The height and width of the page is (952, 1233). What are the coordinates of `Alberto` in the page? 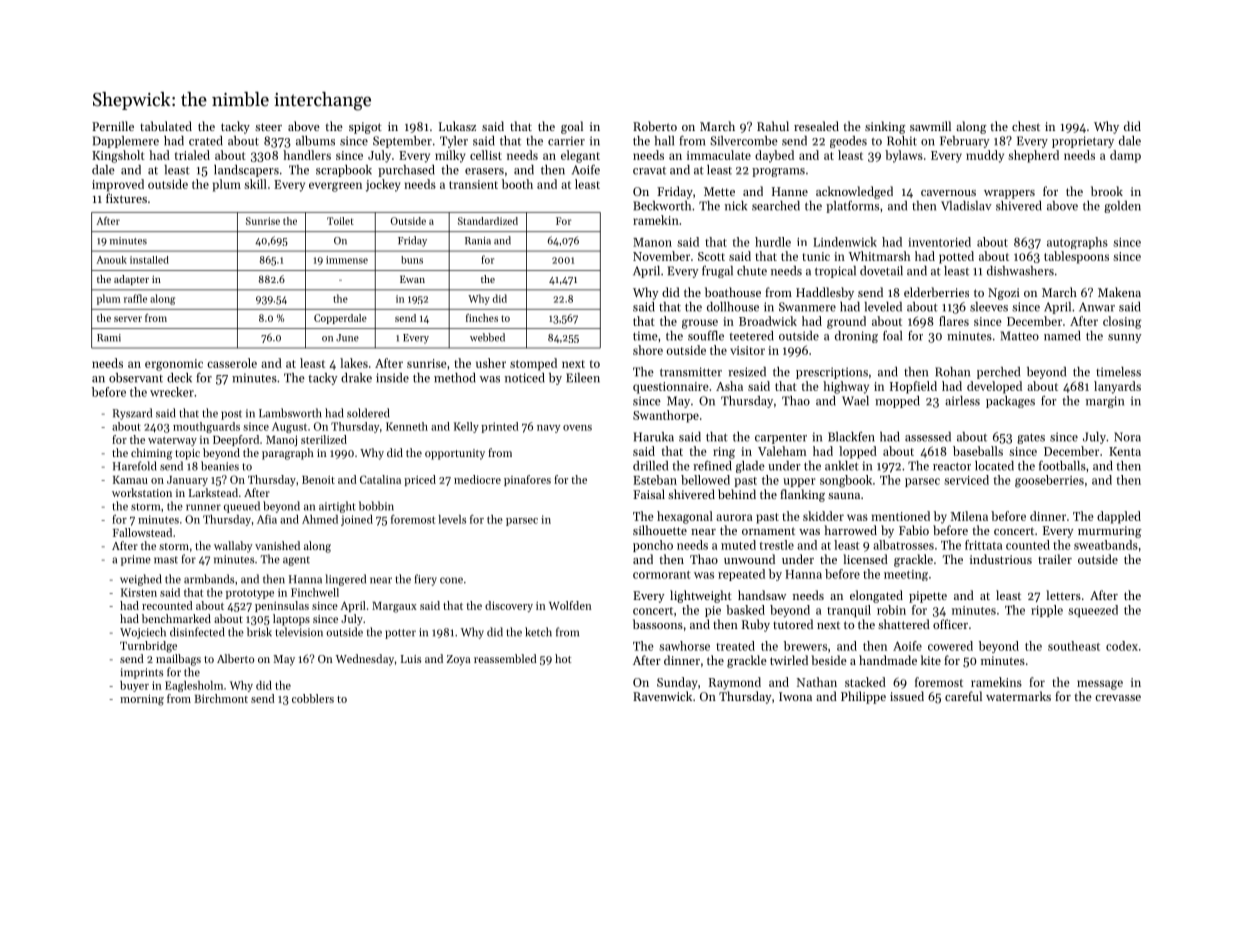 It's located at (235, 658).
